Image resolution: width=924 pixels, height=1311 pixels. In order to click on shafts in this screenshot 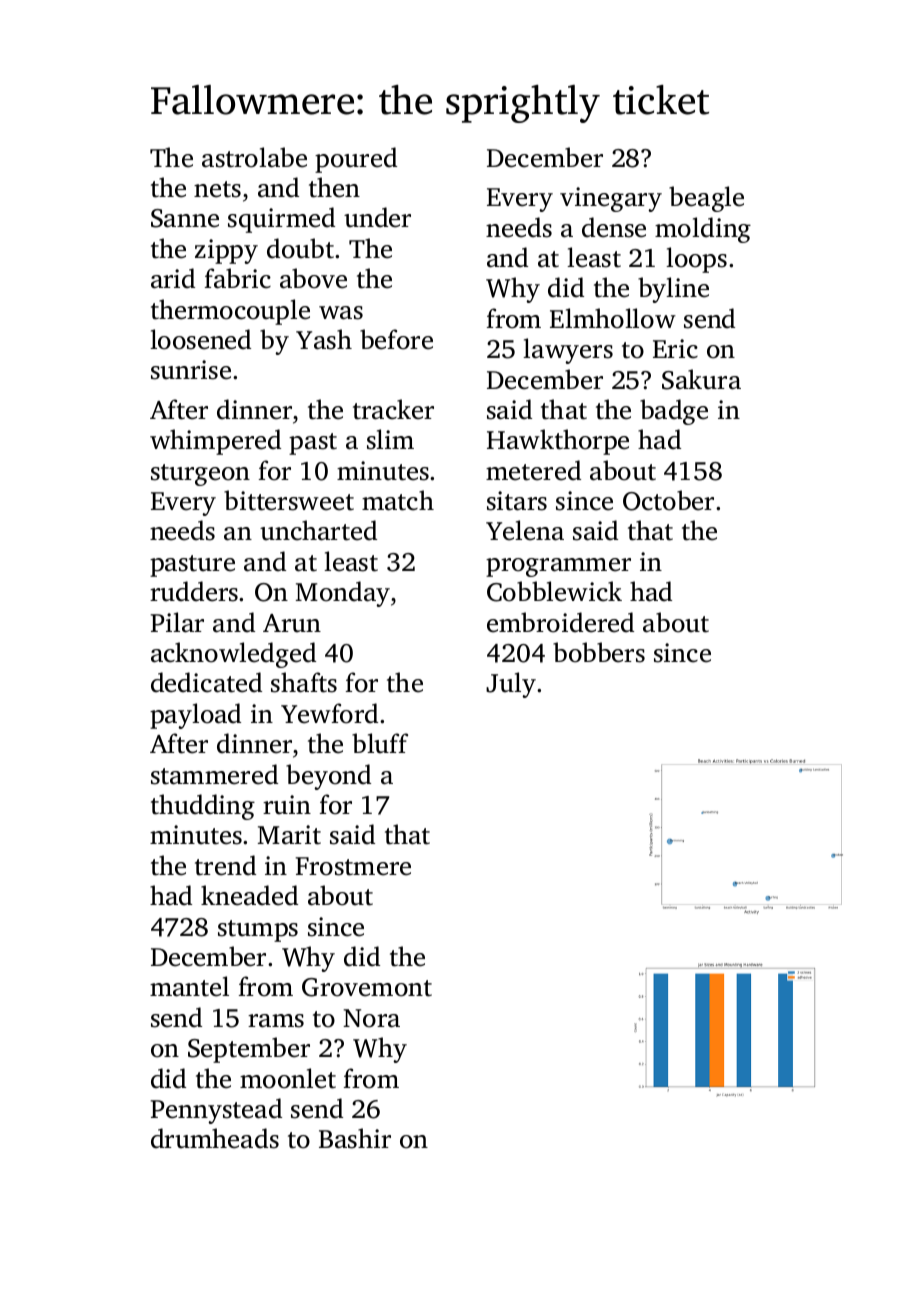, I will do `click(304, 682)`.
